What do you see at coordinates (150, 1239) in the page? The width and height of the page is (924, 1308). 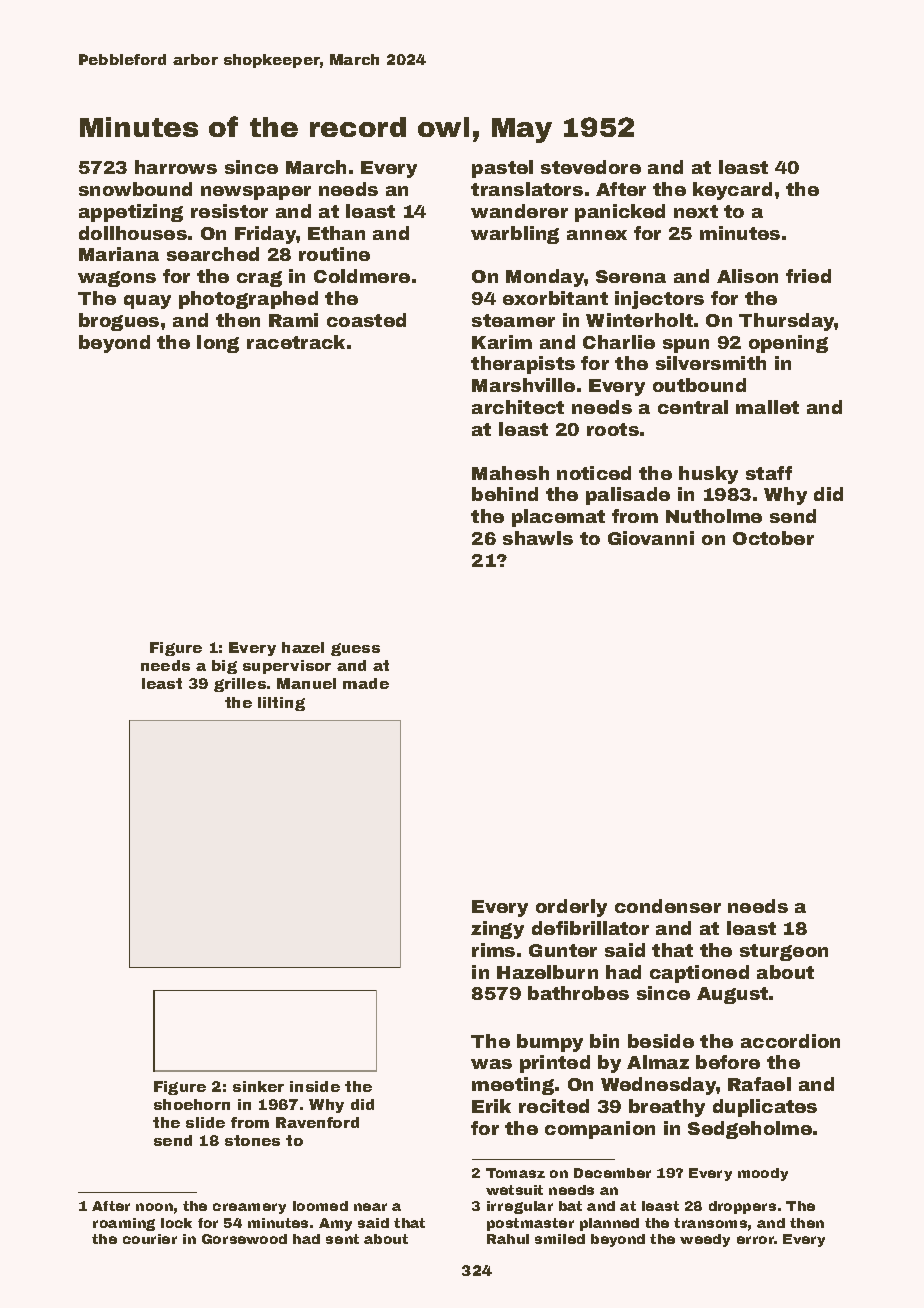 I see `courier` at bounding box center [150, 1239].
